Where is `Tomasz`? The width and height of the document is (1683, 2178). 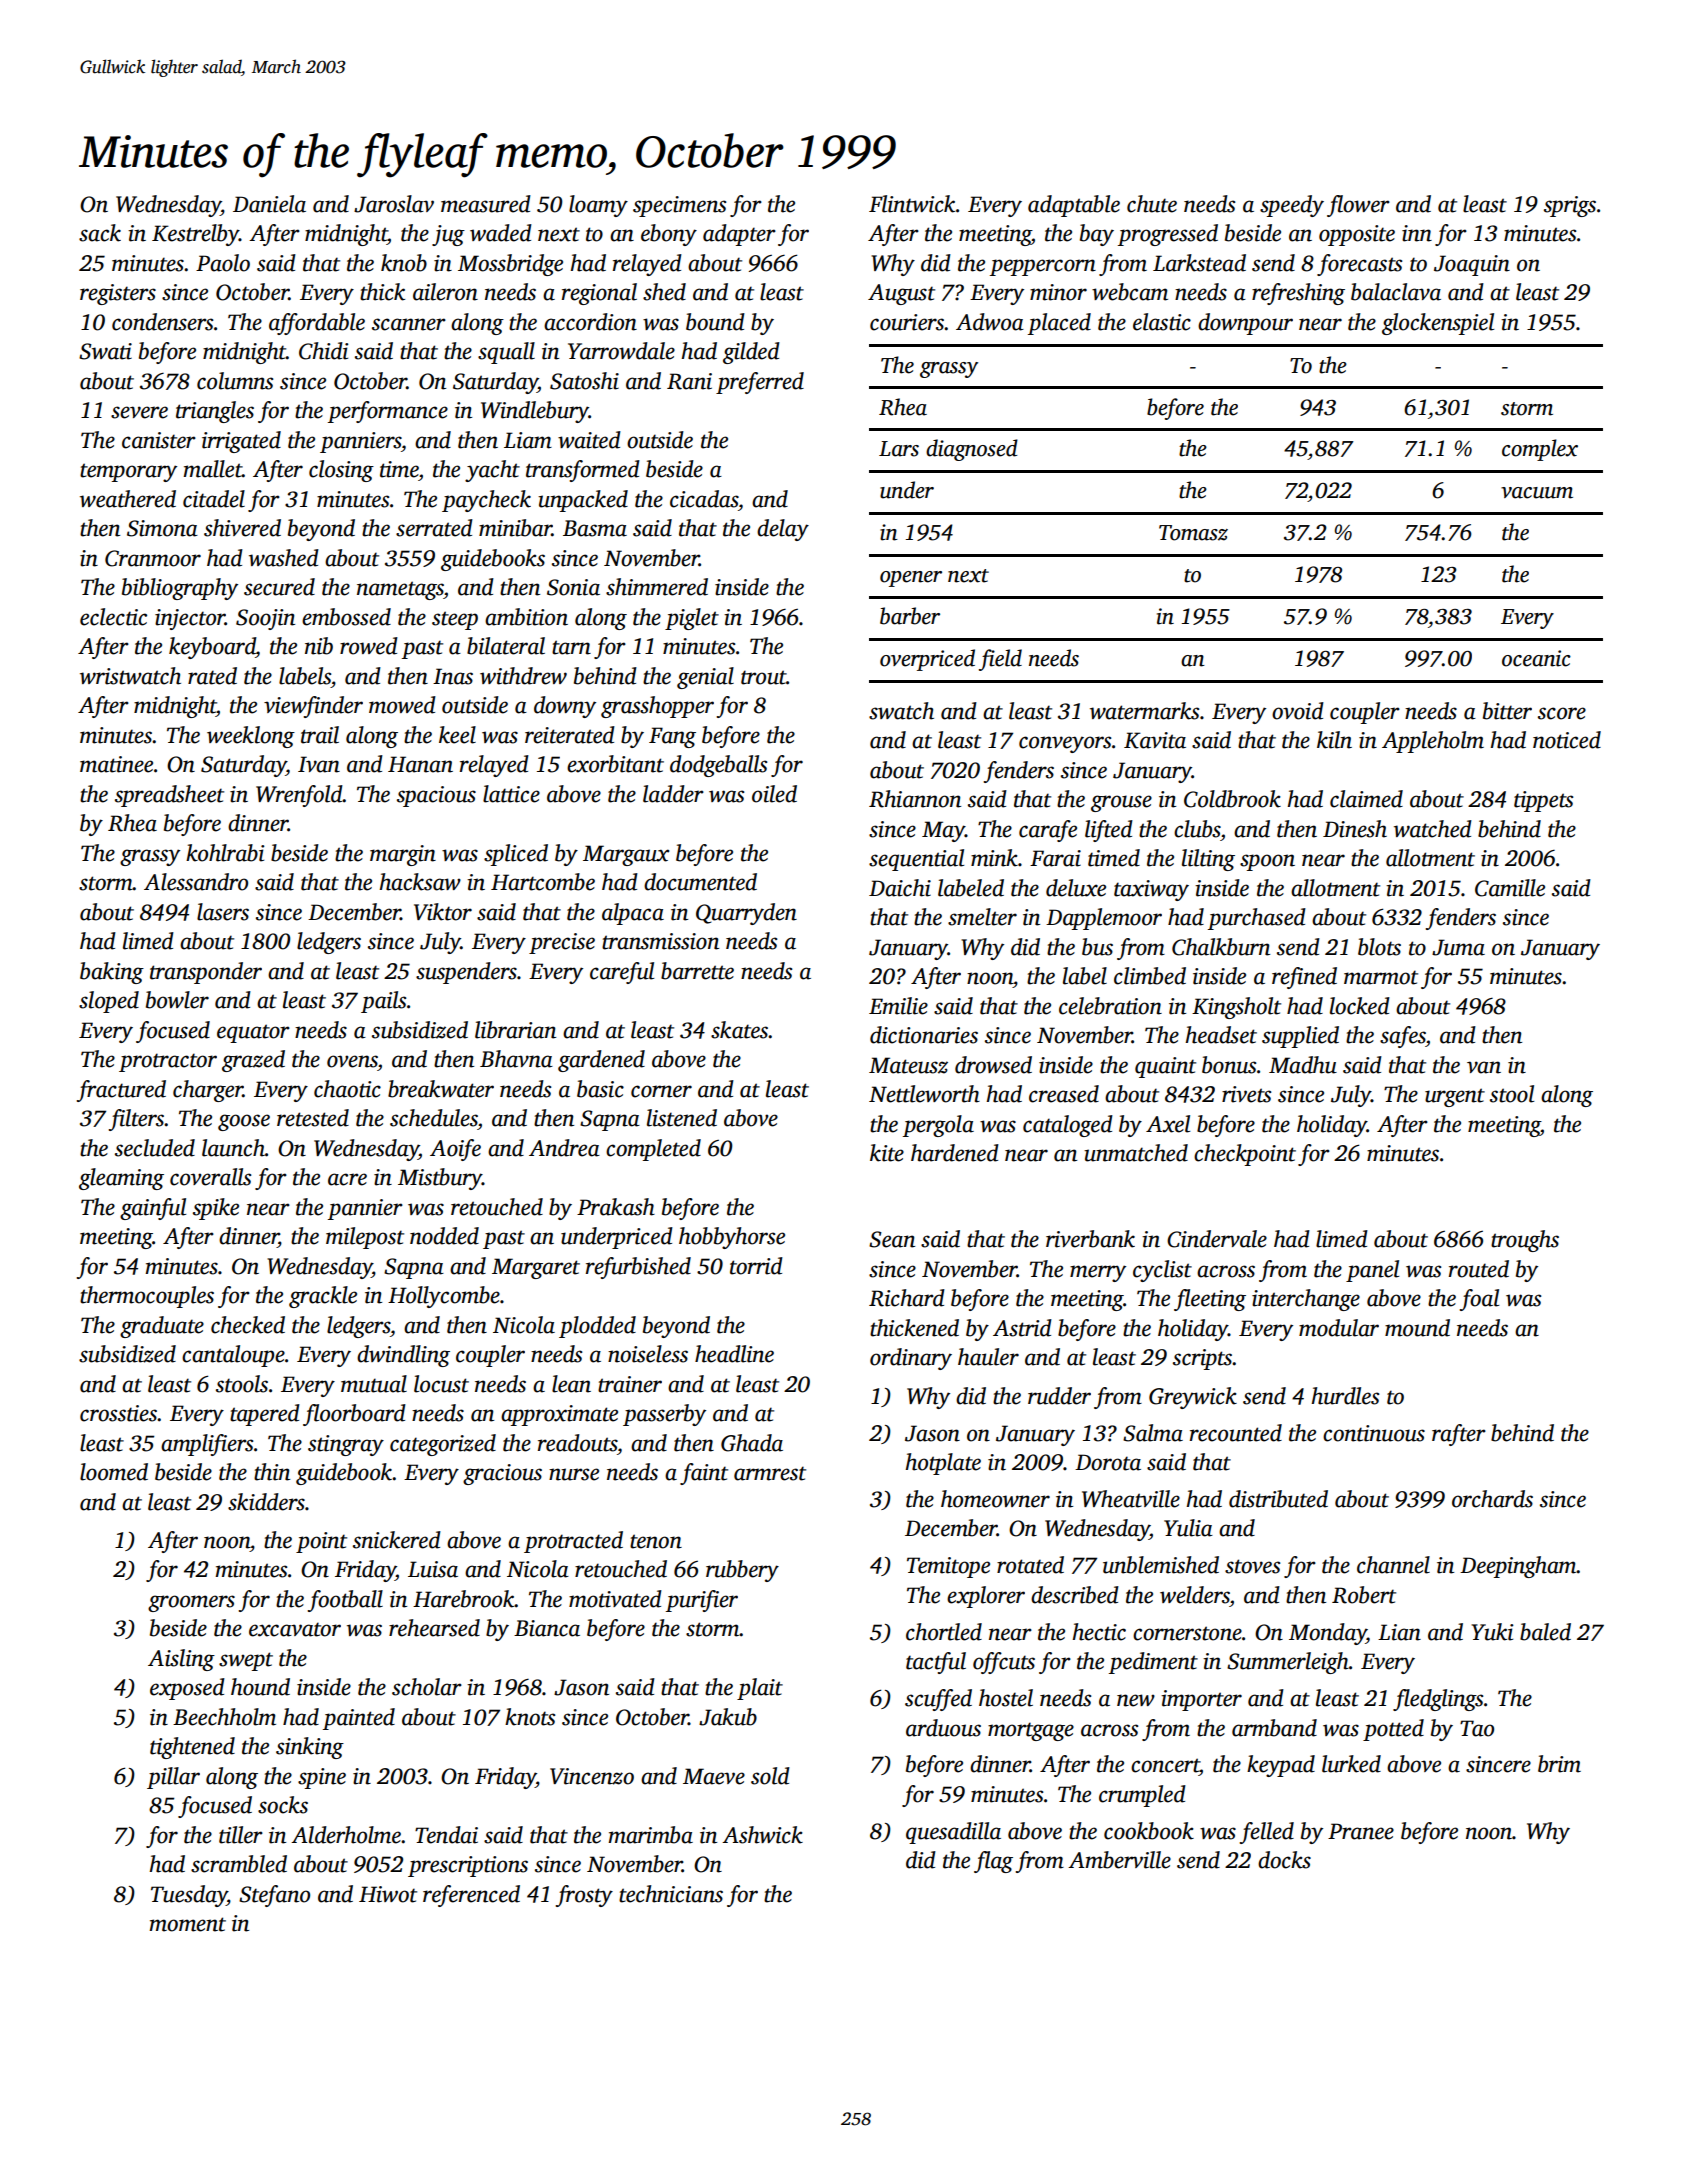
Tomasz is located at coordinates (1193, 533).
